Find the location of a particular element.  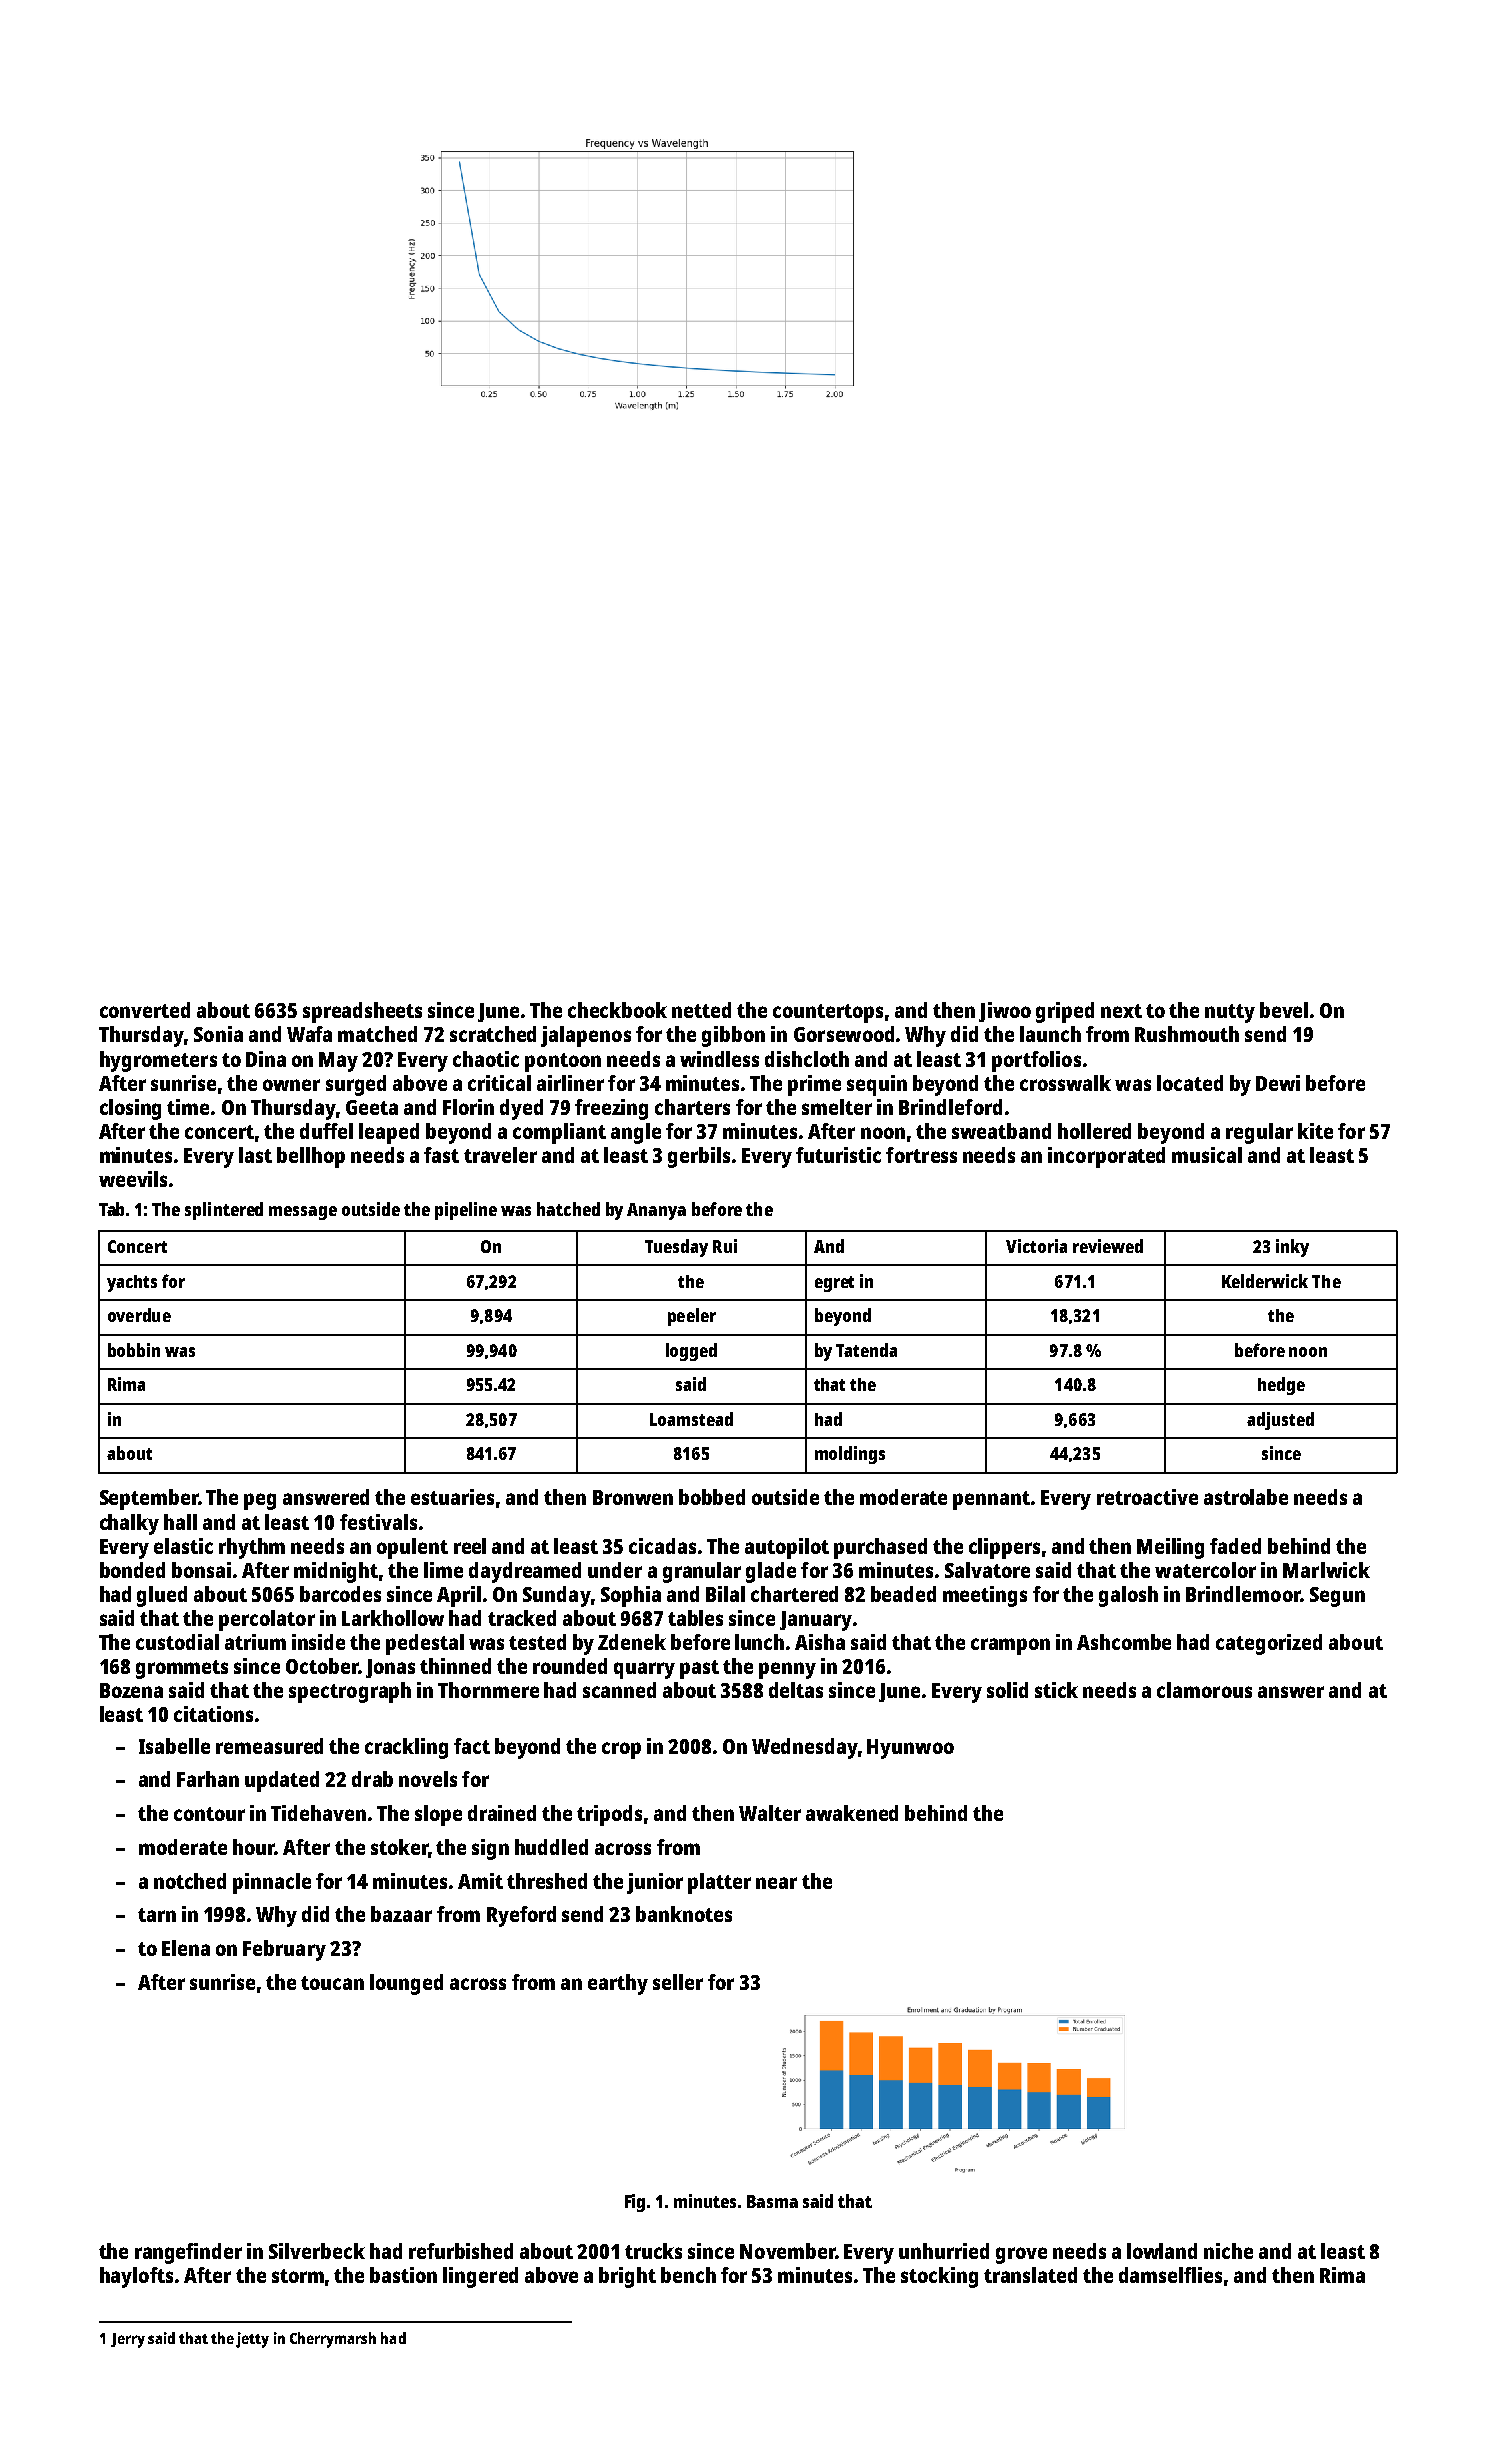

bevel is located at coordinates (1284, 1010).
